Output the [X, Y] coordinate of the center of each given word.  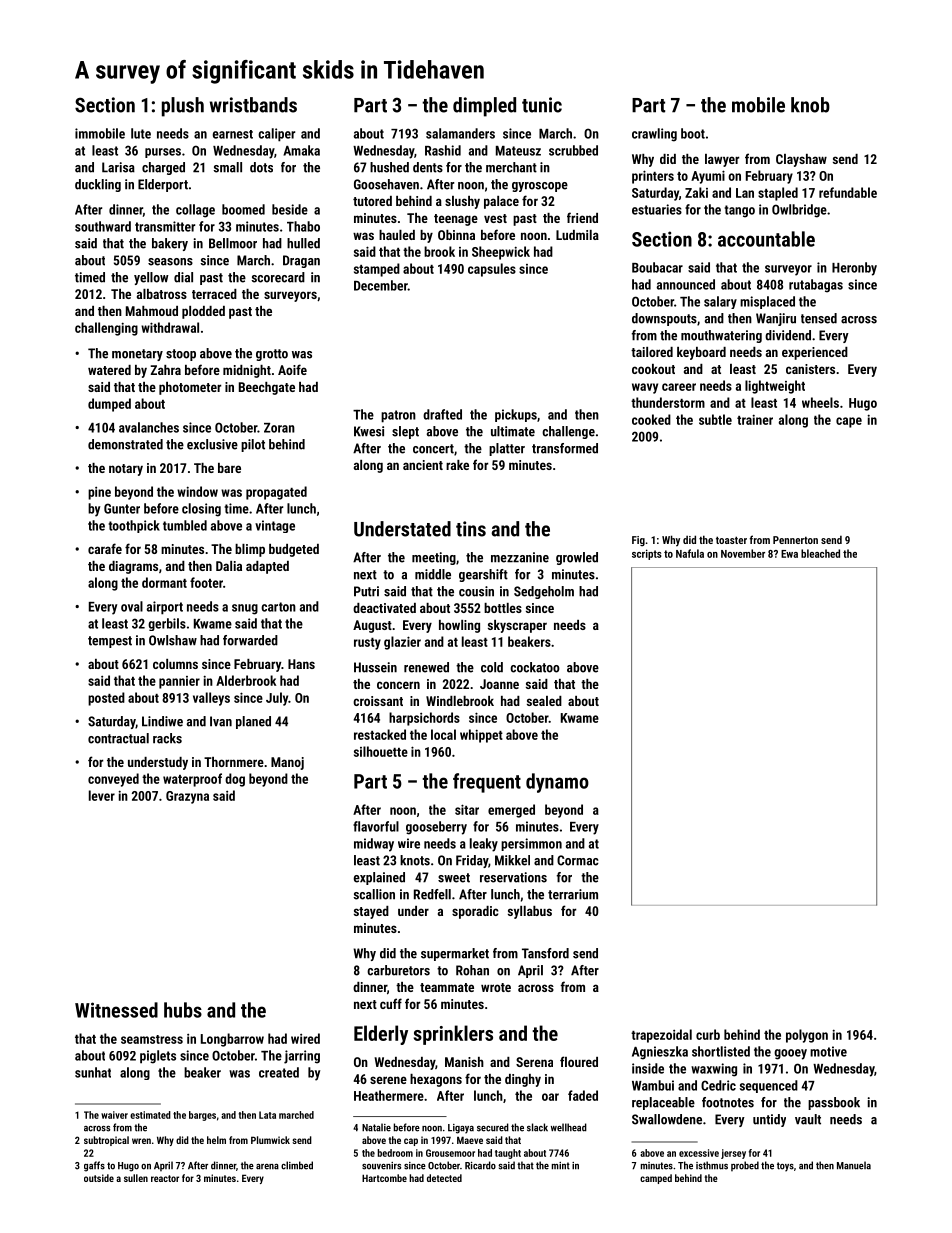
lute [141, 133]
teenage [456, 220]
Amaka [301, 150]
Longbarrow [232, 1040]
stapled [778, 194]
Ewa [789, 554]
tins [471, 529]
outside [99, 1178]
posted [106, 699]
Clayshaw [801, 160]
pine [99, 493]
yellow [151, 278]
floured [579, 1061]
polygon [807, 1036]
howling [459, 626]
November [743, 553]
